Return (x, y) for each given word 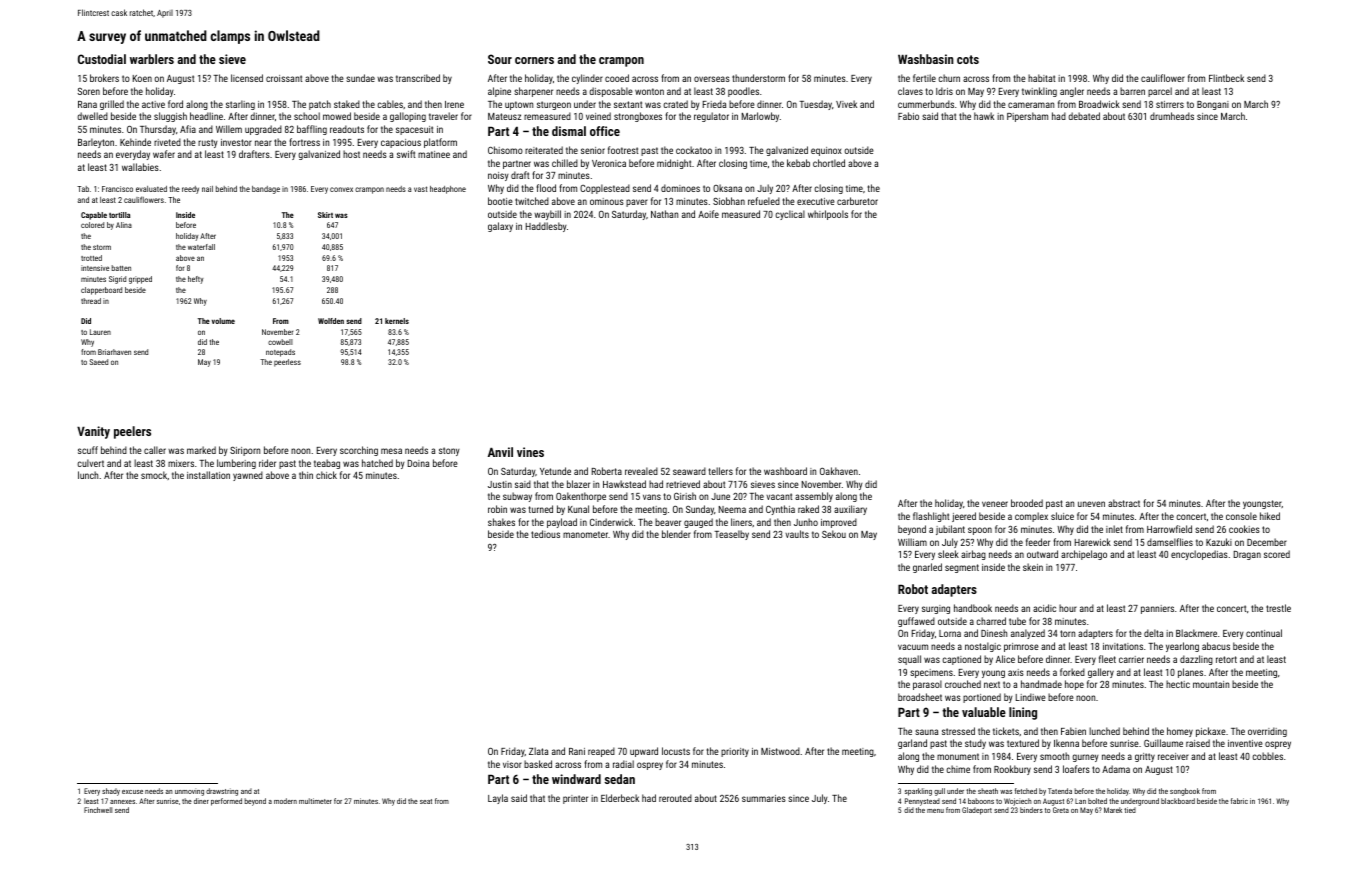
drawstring (222, 792)
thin (306, 475)
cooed (617, 78)
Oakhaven (839, 471)
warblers (152, 59)
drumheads (1172, 116)
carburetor (857, 201)
